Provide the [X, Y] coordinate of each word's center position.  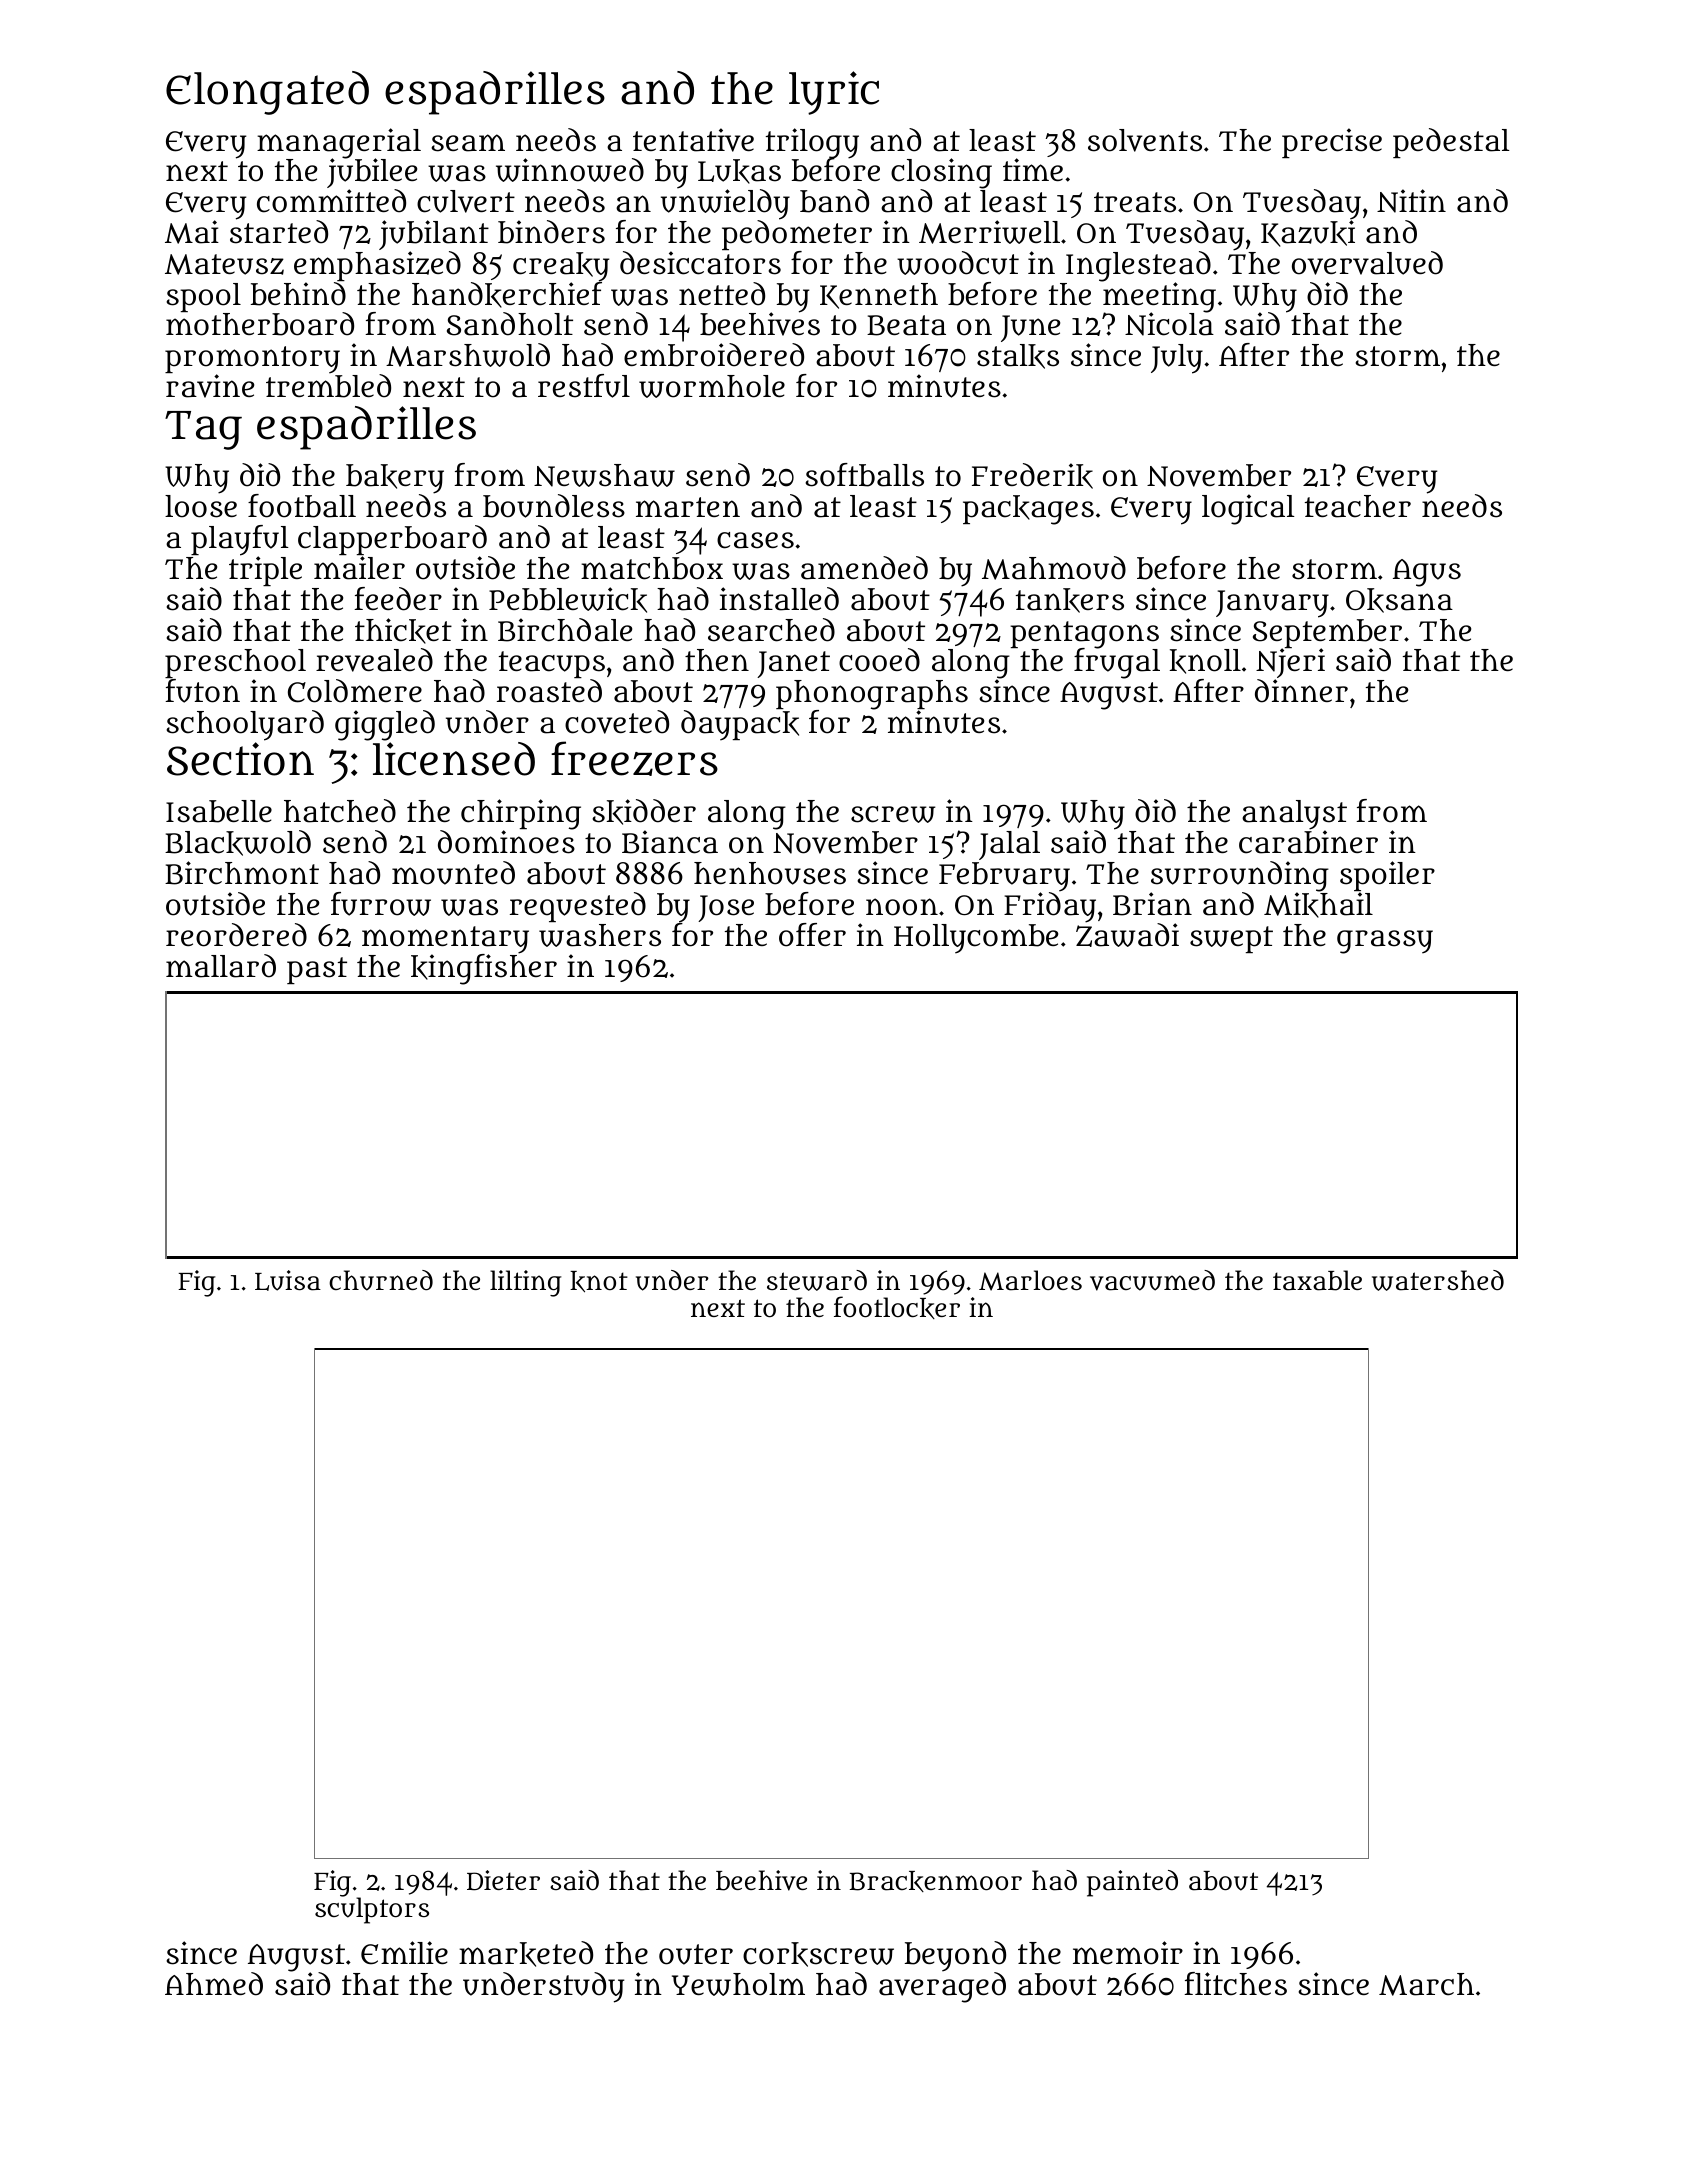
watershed [1438, 1280]
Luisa [288, 1280]
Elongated [267, 93]
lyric [834, 93]
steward [817, 1280]
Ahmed [214, 1984]
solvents [1145, 140]
